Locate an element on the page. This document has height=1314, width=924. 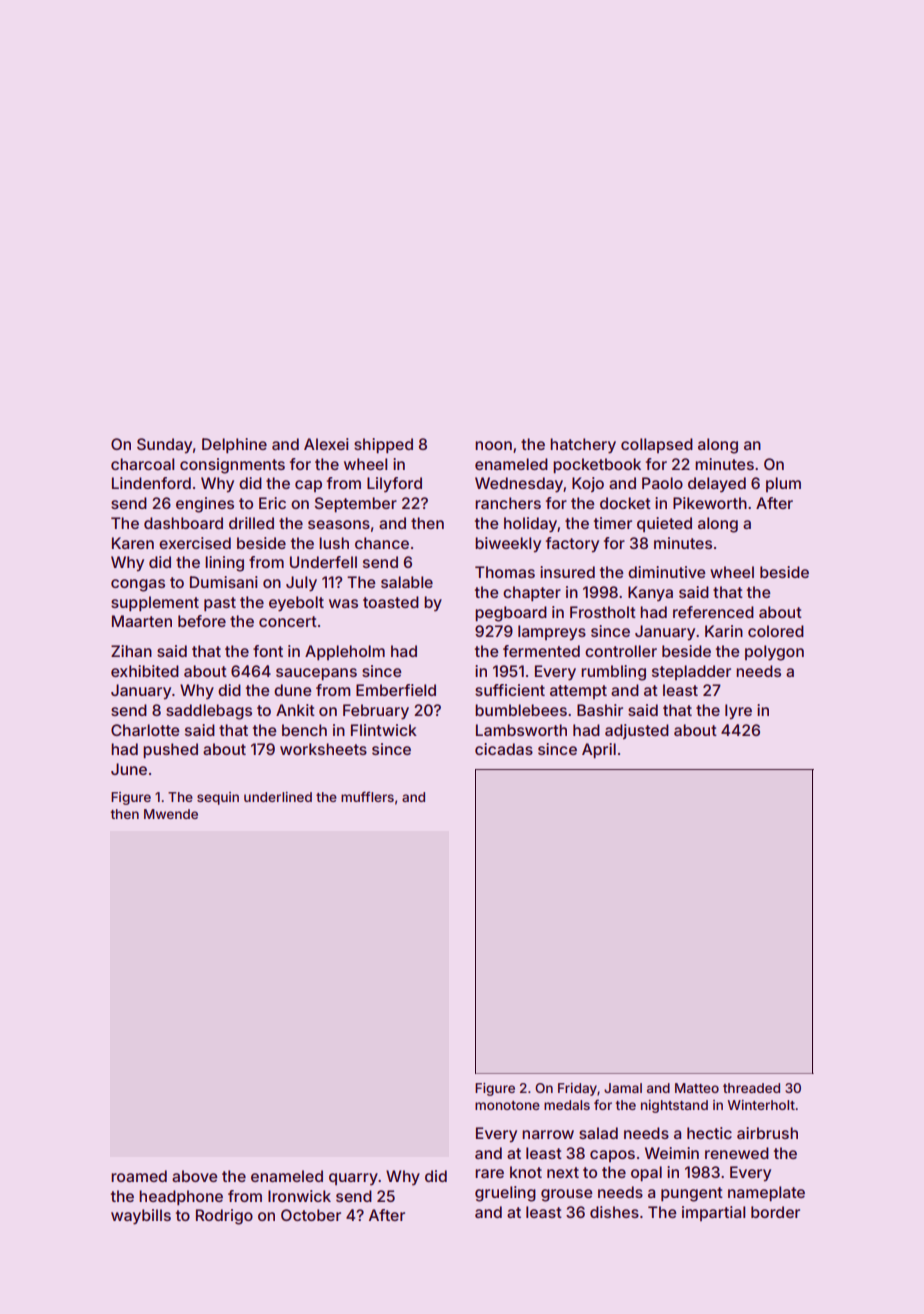
mufflers is located at coordinates (367, 796).
